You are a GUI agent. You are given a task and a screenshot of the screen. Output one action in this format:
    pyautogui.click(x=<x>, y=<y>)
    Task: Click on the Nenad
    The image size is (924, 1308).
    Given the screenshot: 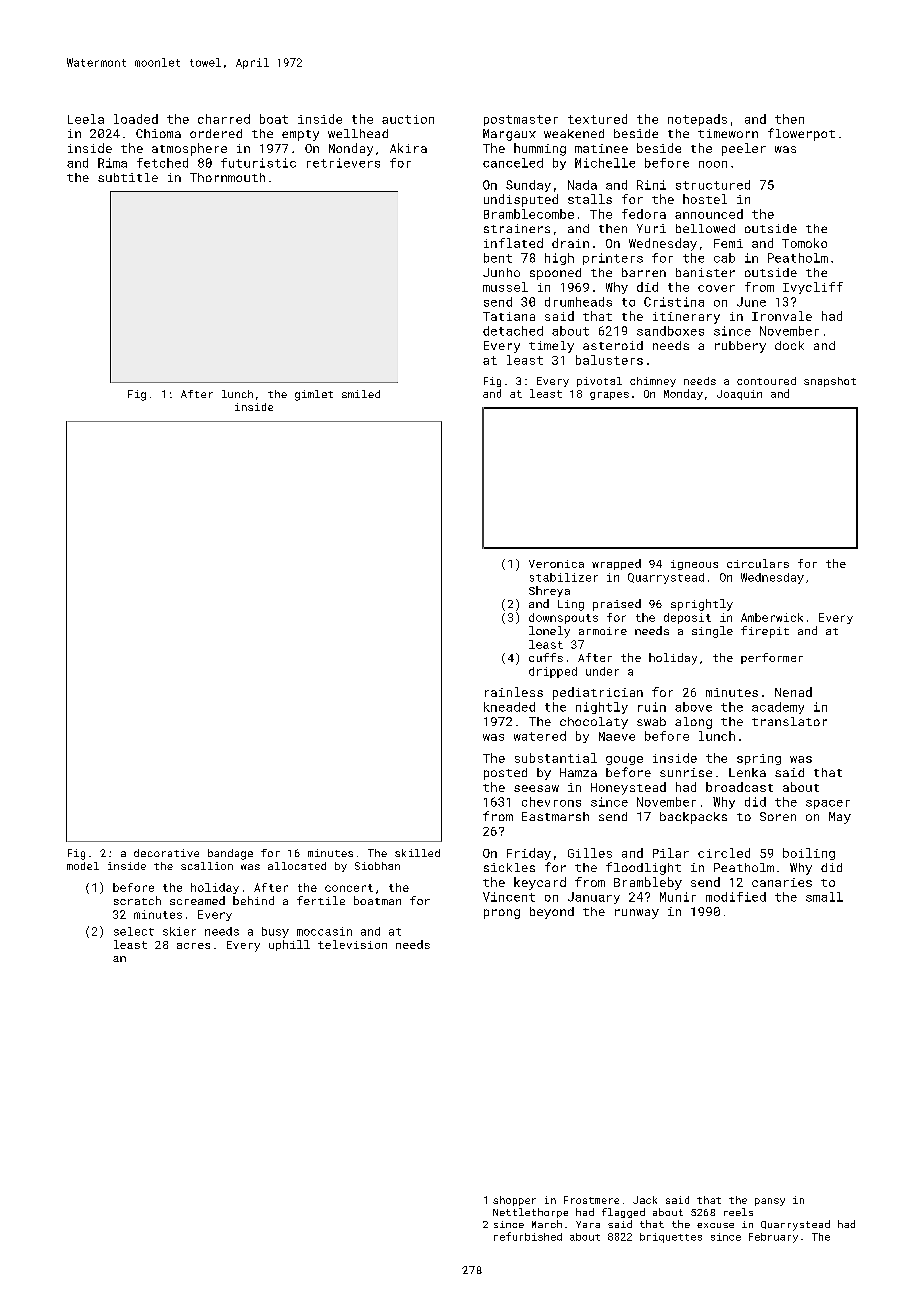 What is the action you would take?
    pyautogui.click(x=793, y=692)
